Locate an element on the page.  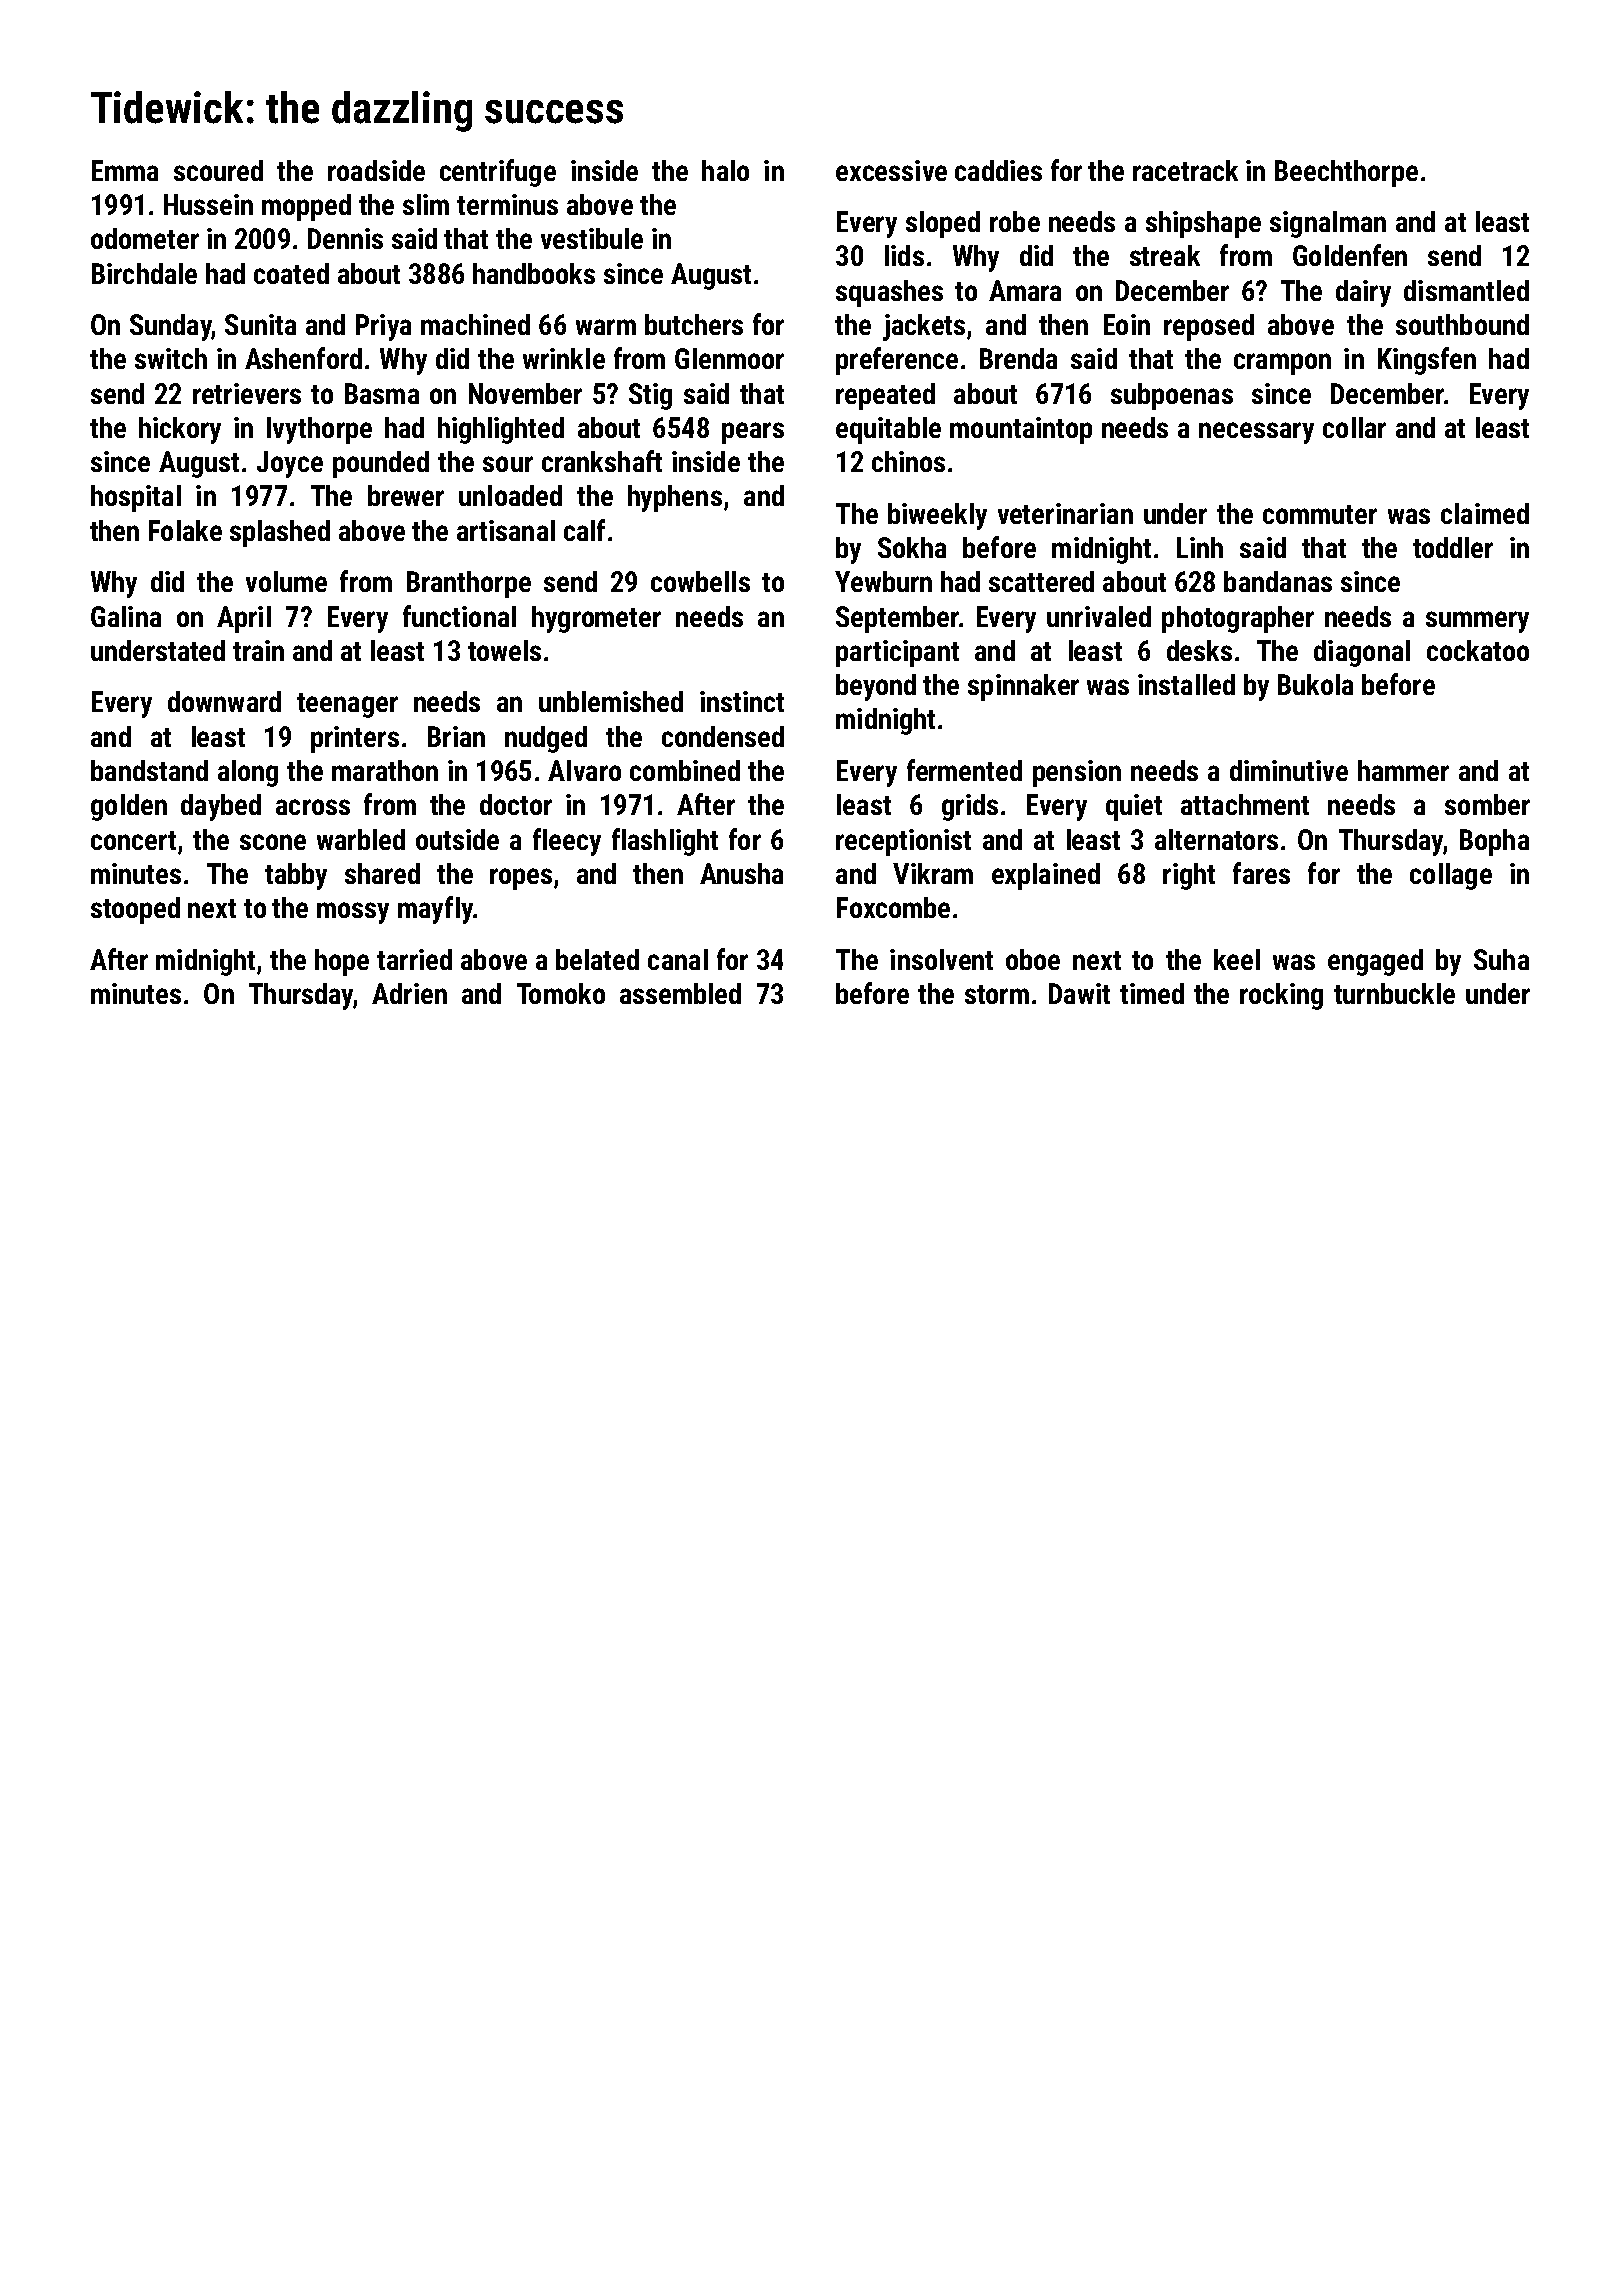
Beechthorpe is located at coordinates (1346, 173).
